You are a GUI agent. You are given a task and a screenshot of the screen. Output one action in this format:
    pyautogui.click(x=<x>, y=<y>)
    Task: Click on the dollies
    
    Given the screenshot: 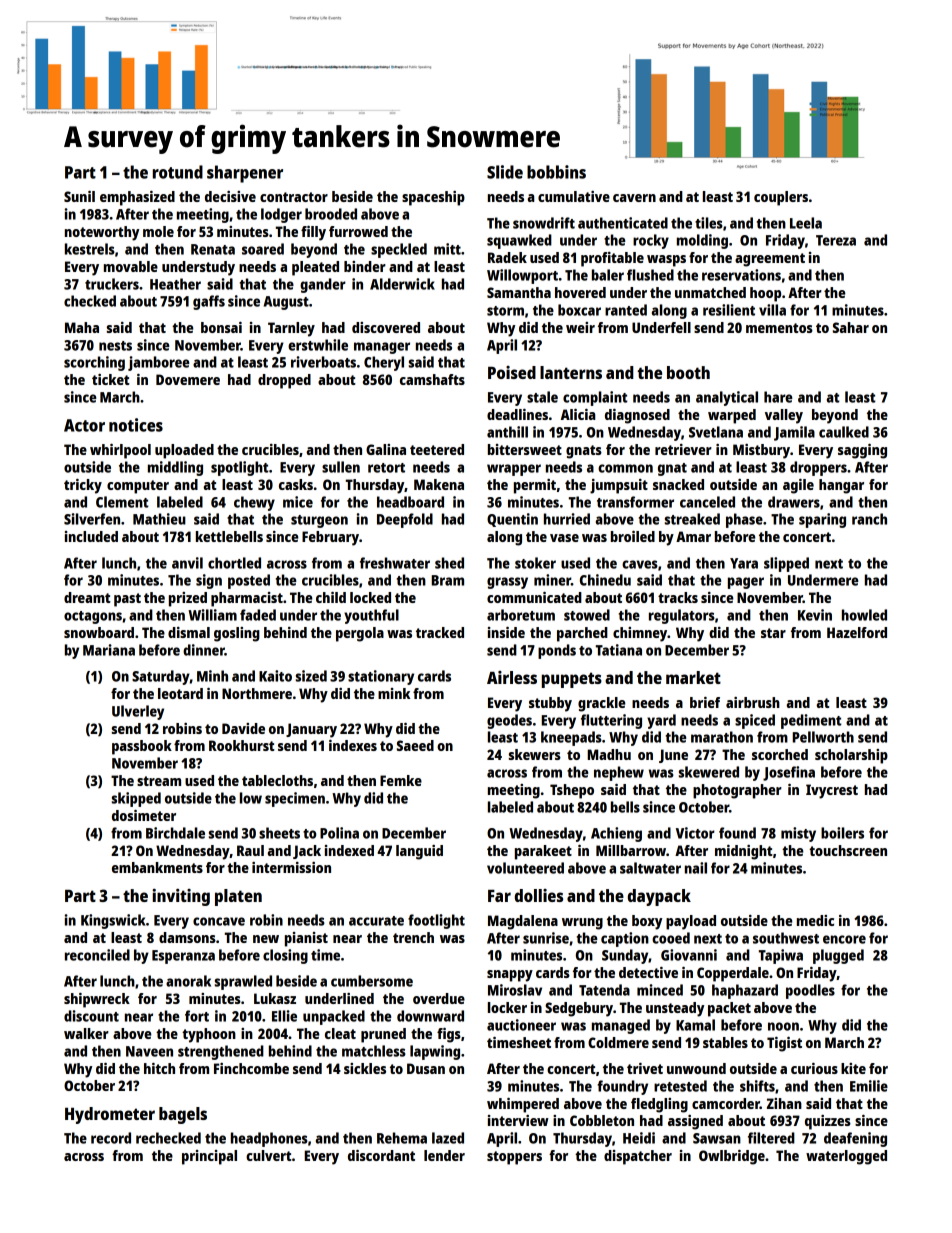 What is the action you would take?
    pyautogui.click(x=538, y=895)
